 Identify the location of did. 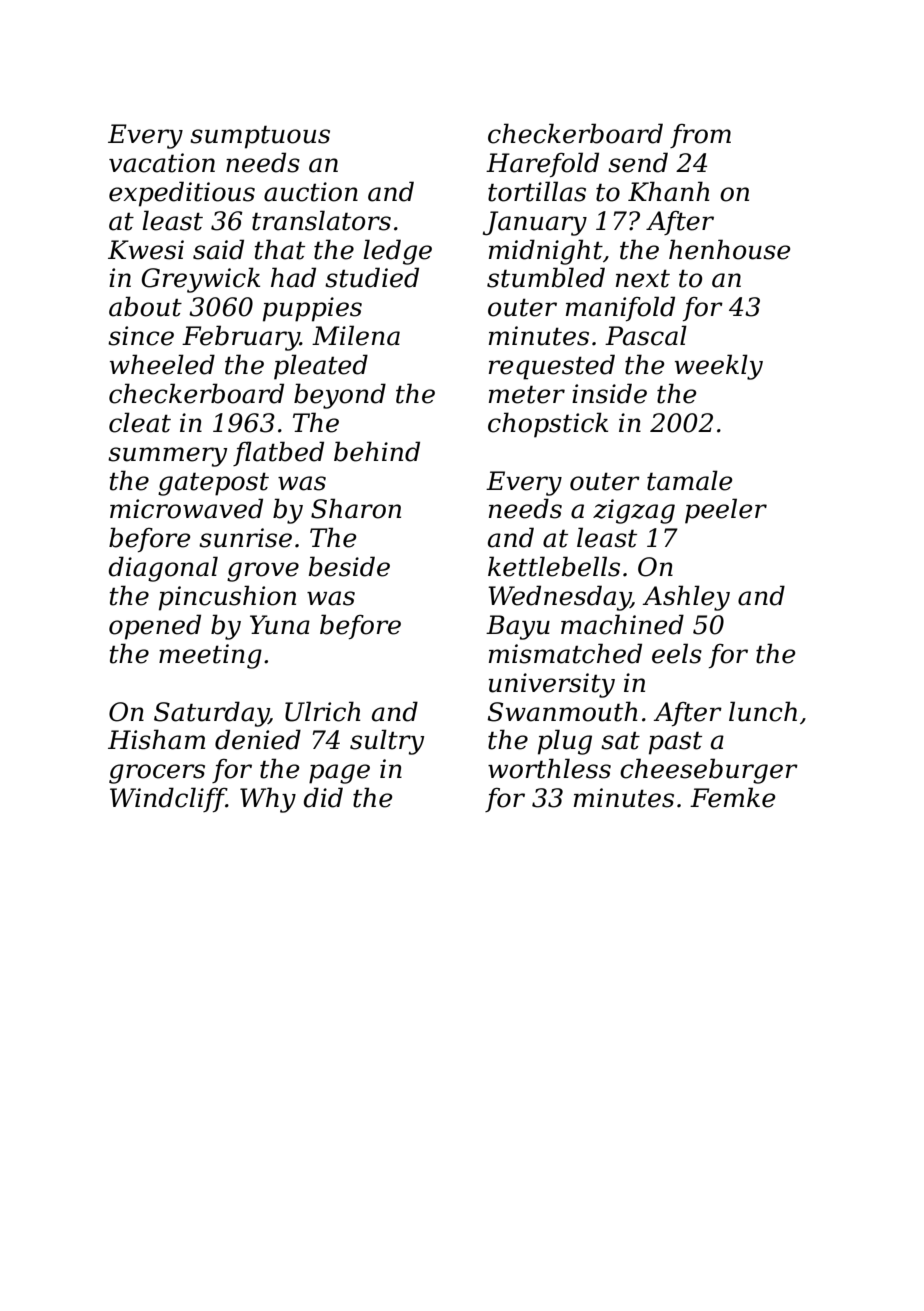
(323, 797).
